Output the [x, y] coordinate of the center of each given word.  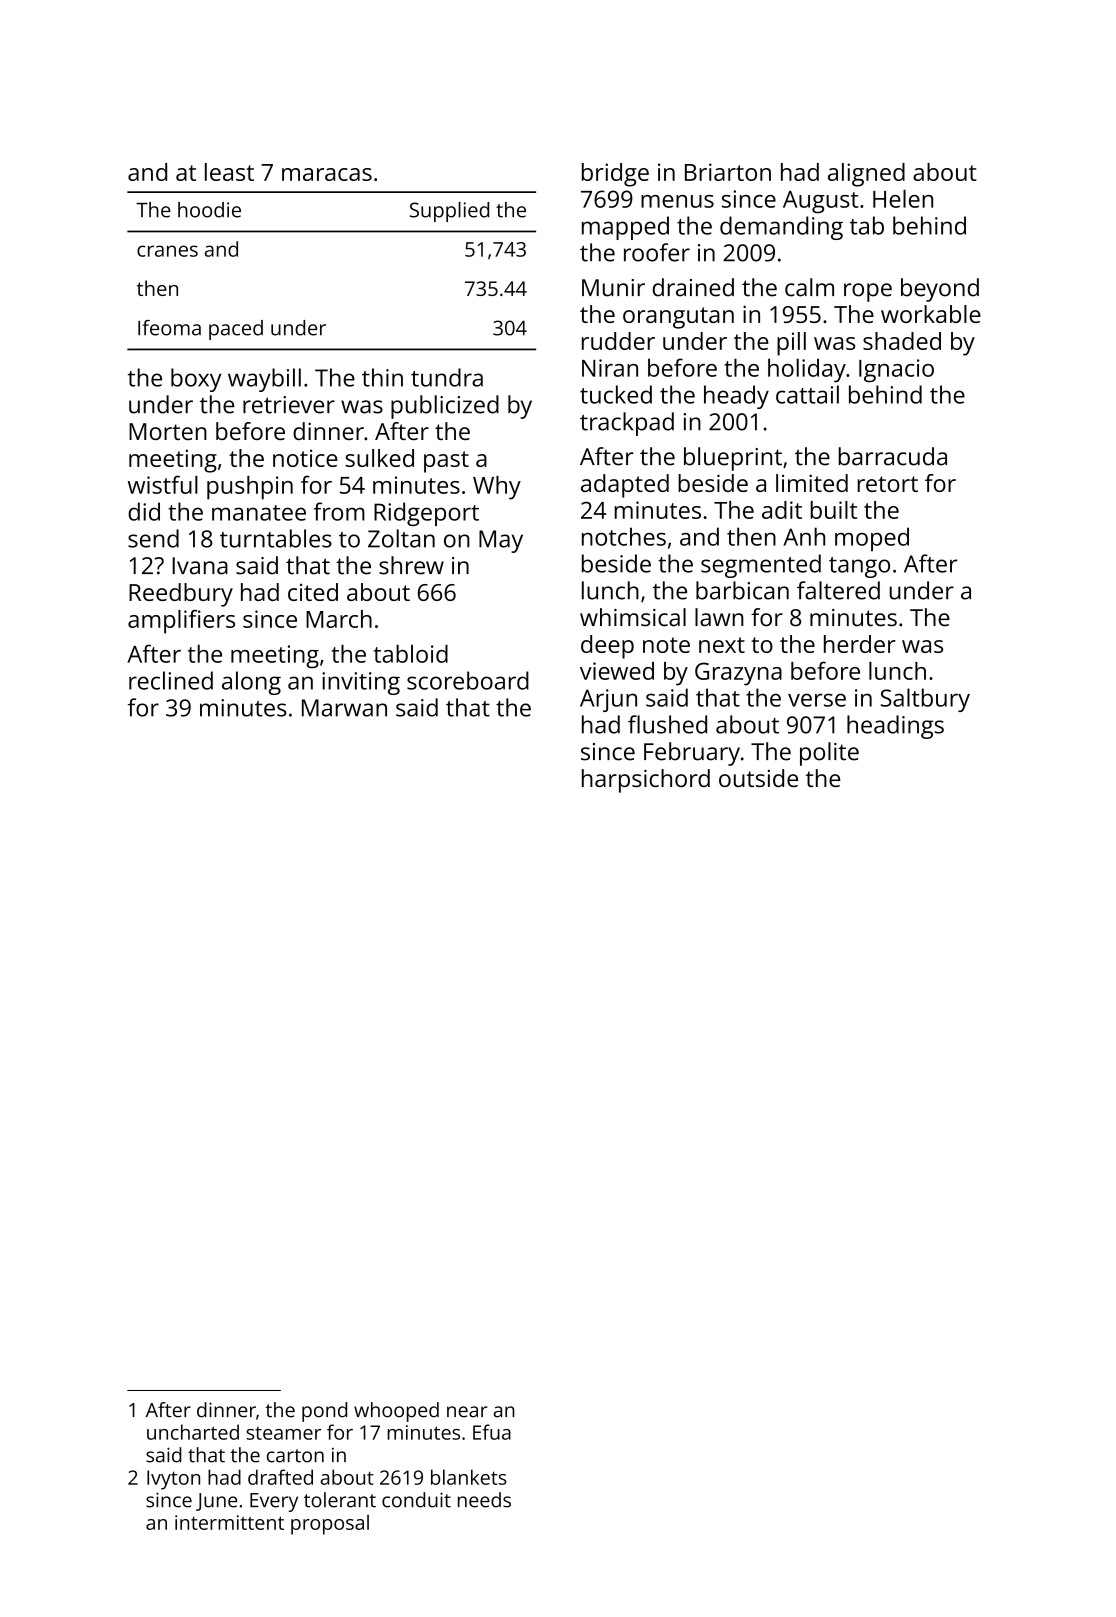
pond [324, 1412]
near [467, 1412]
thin [382, 377]
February [692, 754]
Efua [492, 1432]
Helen [903, 198]
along [251, 683]
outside [758, 778]
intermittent [229, 1522]
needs [484, 1500]
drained [693, 287]
